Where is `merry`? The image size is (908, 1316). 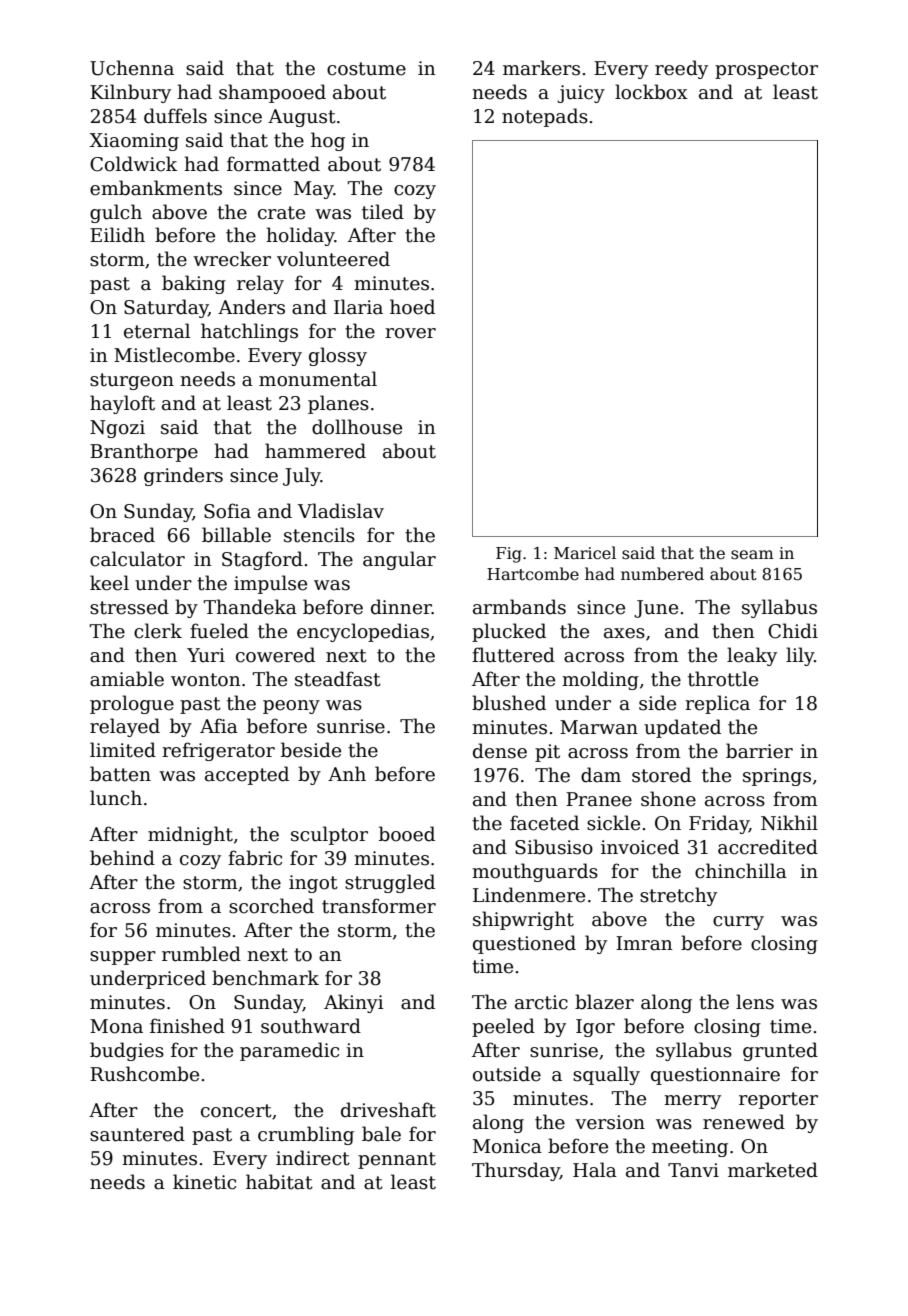
merry is located at coordinates (692, 1102).
